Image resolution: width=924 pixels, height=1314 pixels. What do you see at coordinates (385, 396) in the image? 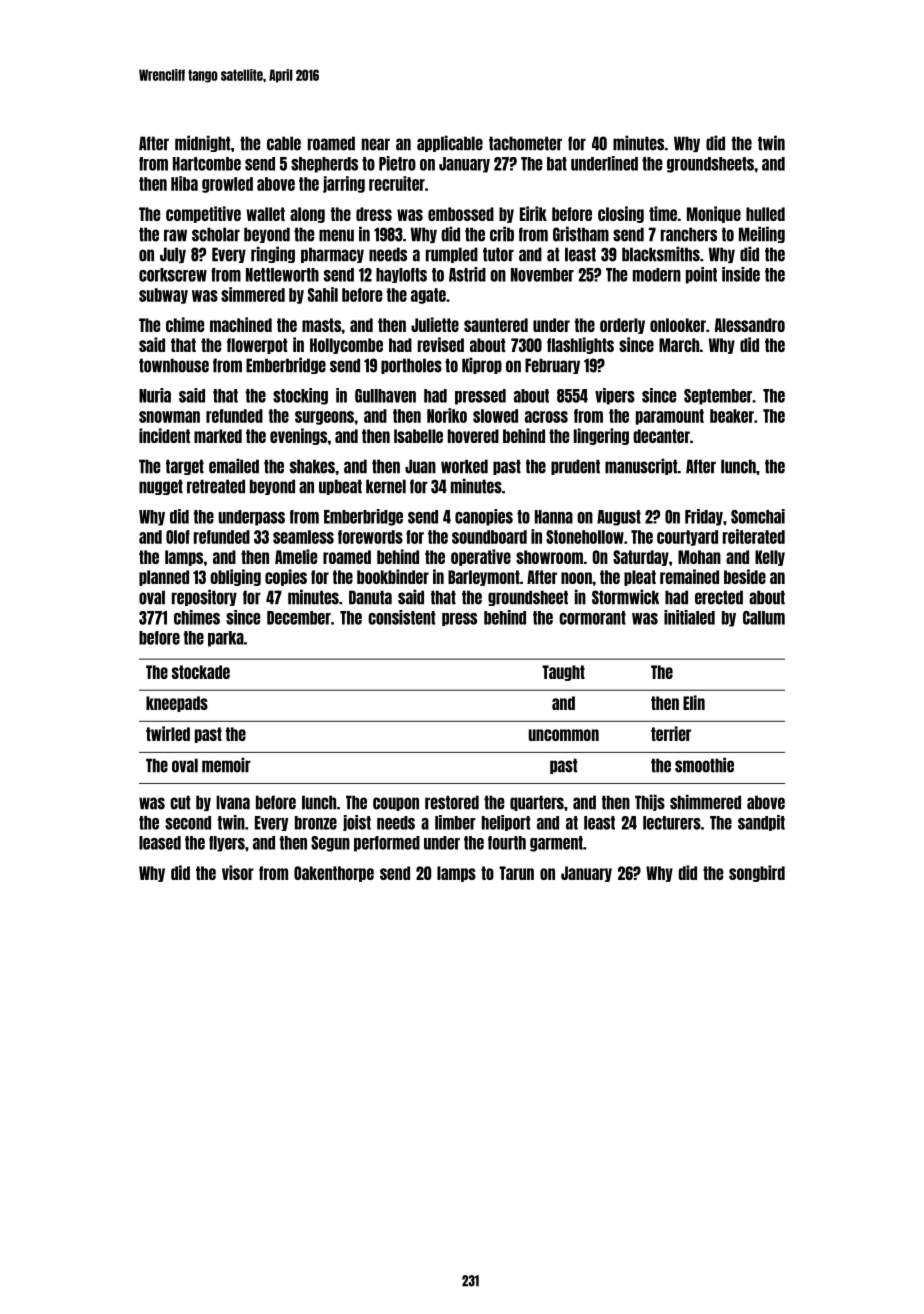
I see `Gullhaven` at bounding box center [385, 396].
